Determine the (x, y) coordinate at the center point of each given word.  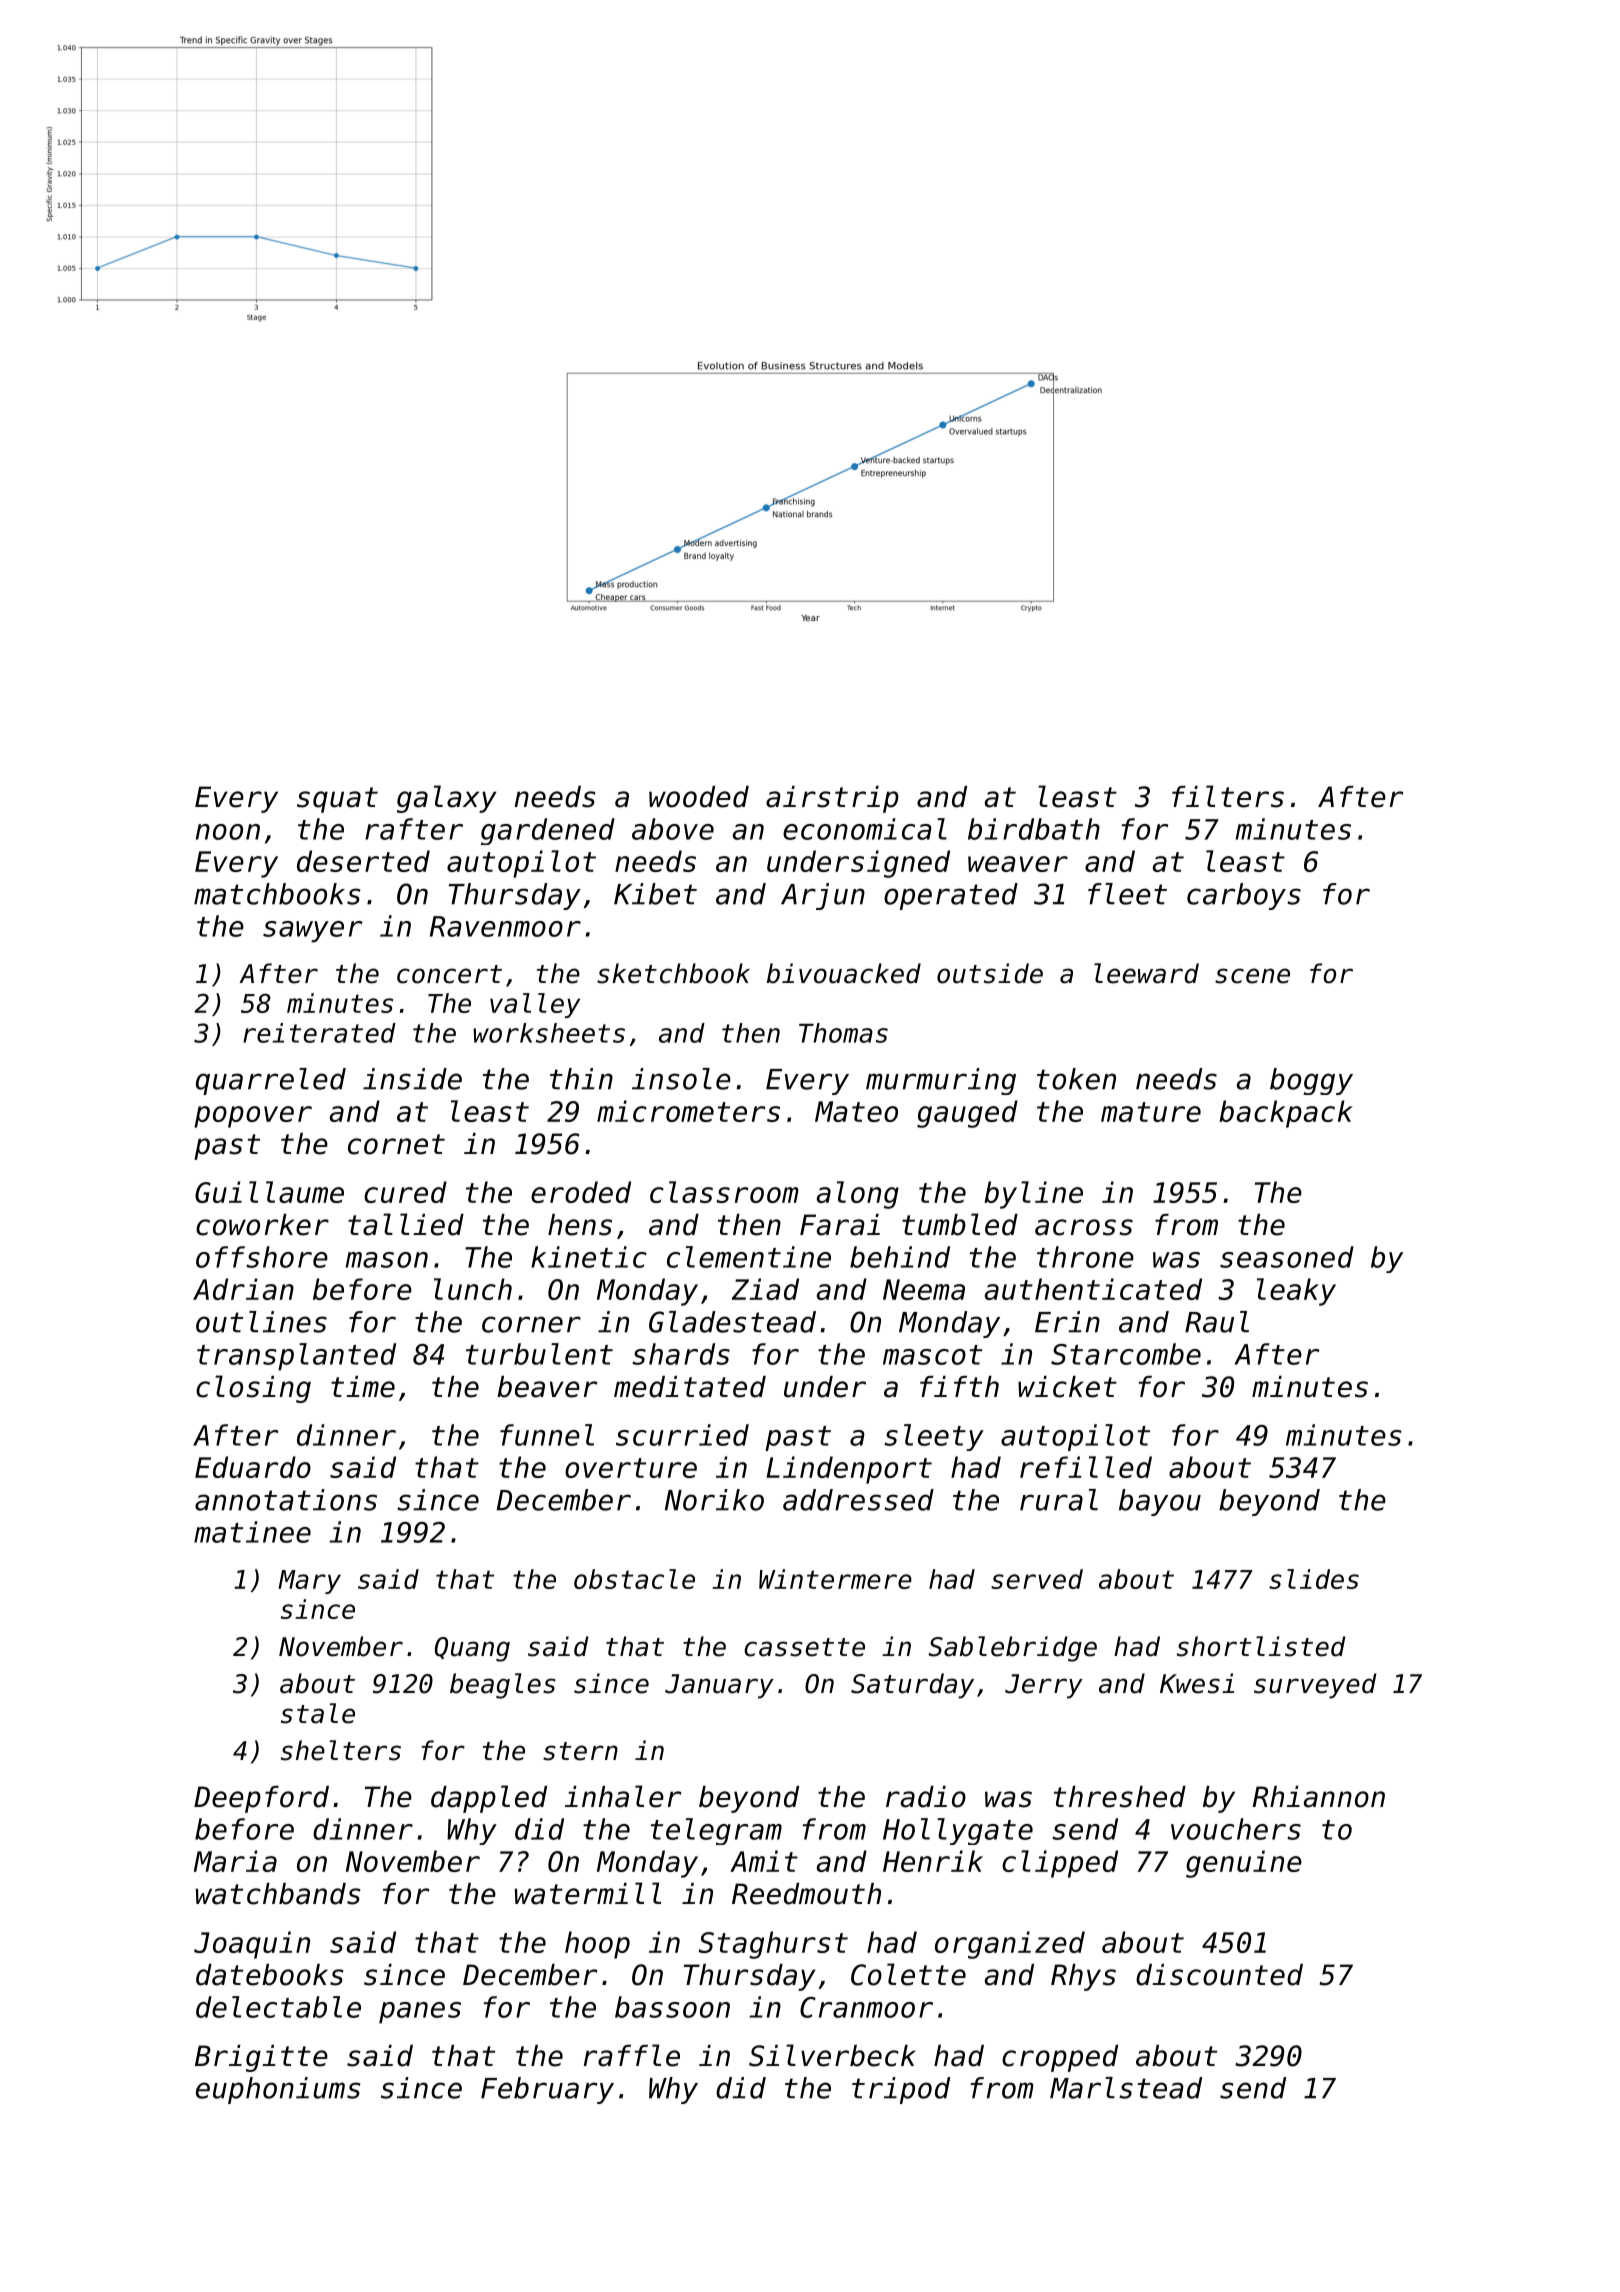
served (1037, 1579)
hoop (597, 1945)
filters (1228, 796)
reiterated (319, 1033)
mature (1151, 1112)
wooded (699, 797)
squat (337, 800)
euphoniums (278, 2090)
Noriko (714, 1500)
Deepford (261, 1799)
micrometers (688, 1111)
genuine (1244, 1864)
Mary (309, 1582)
